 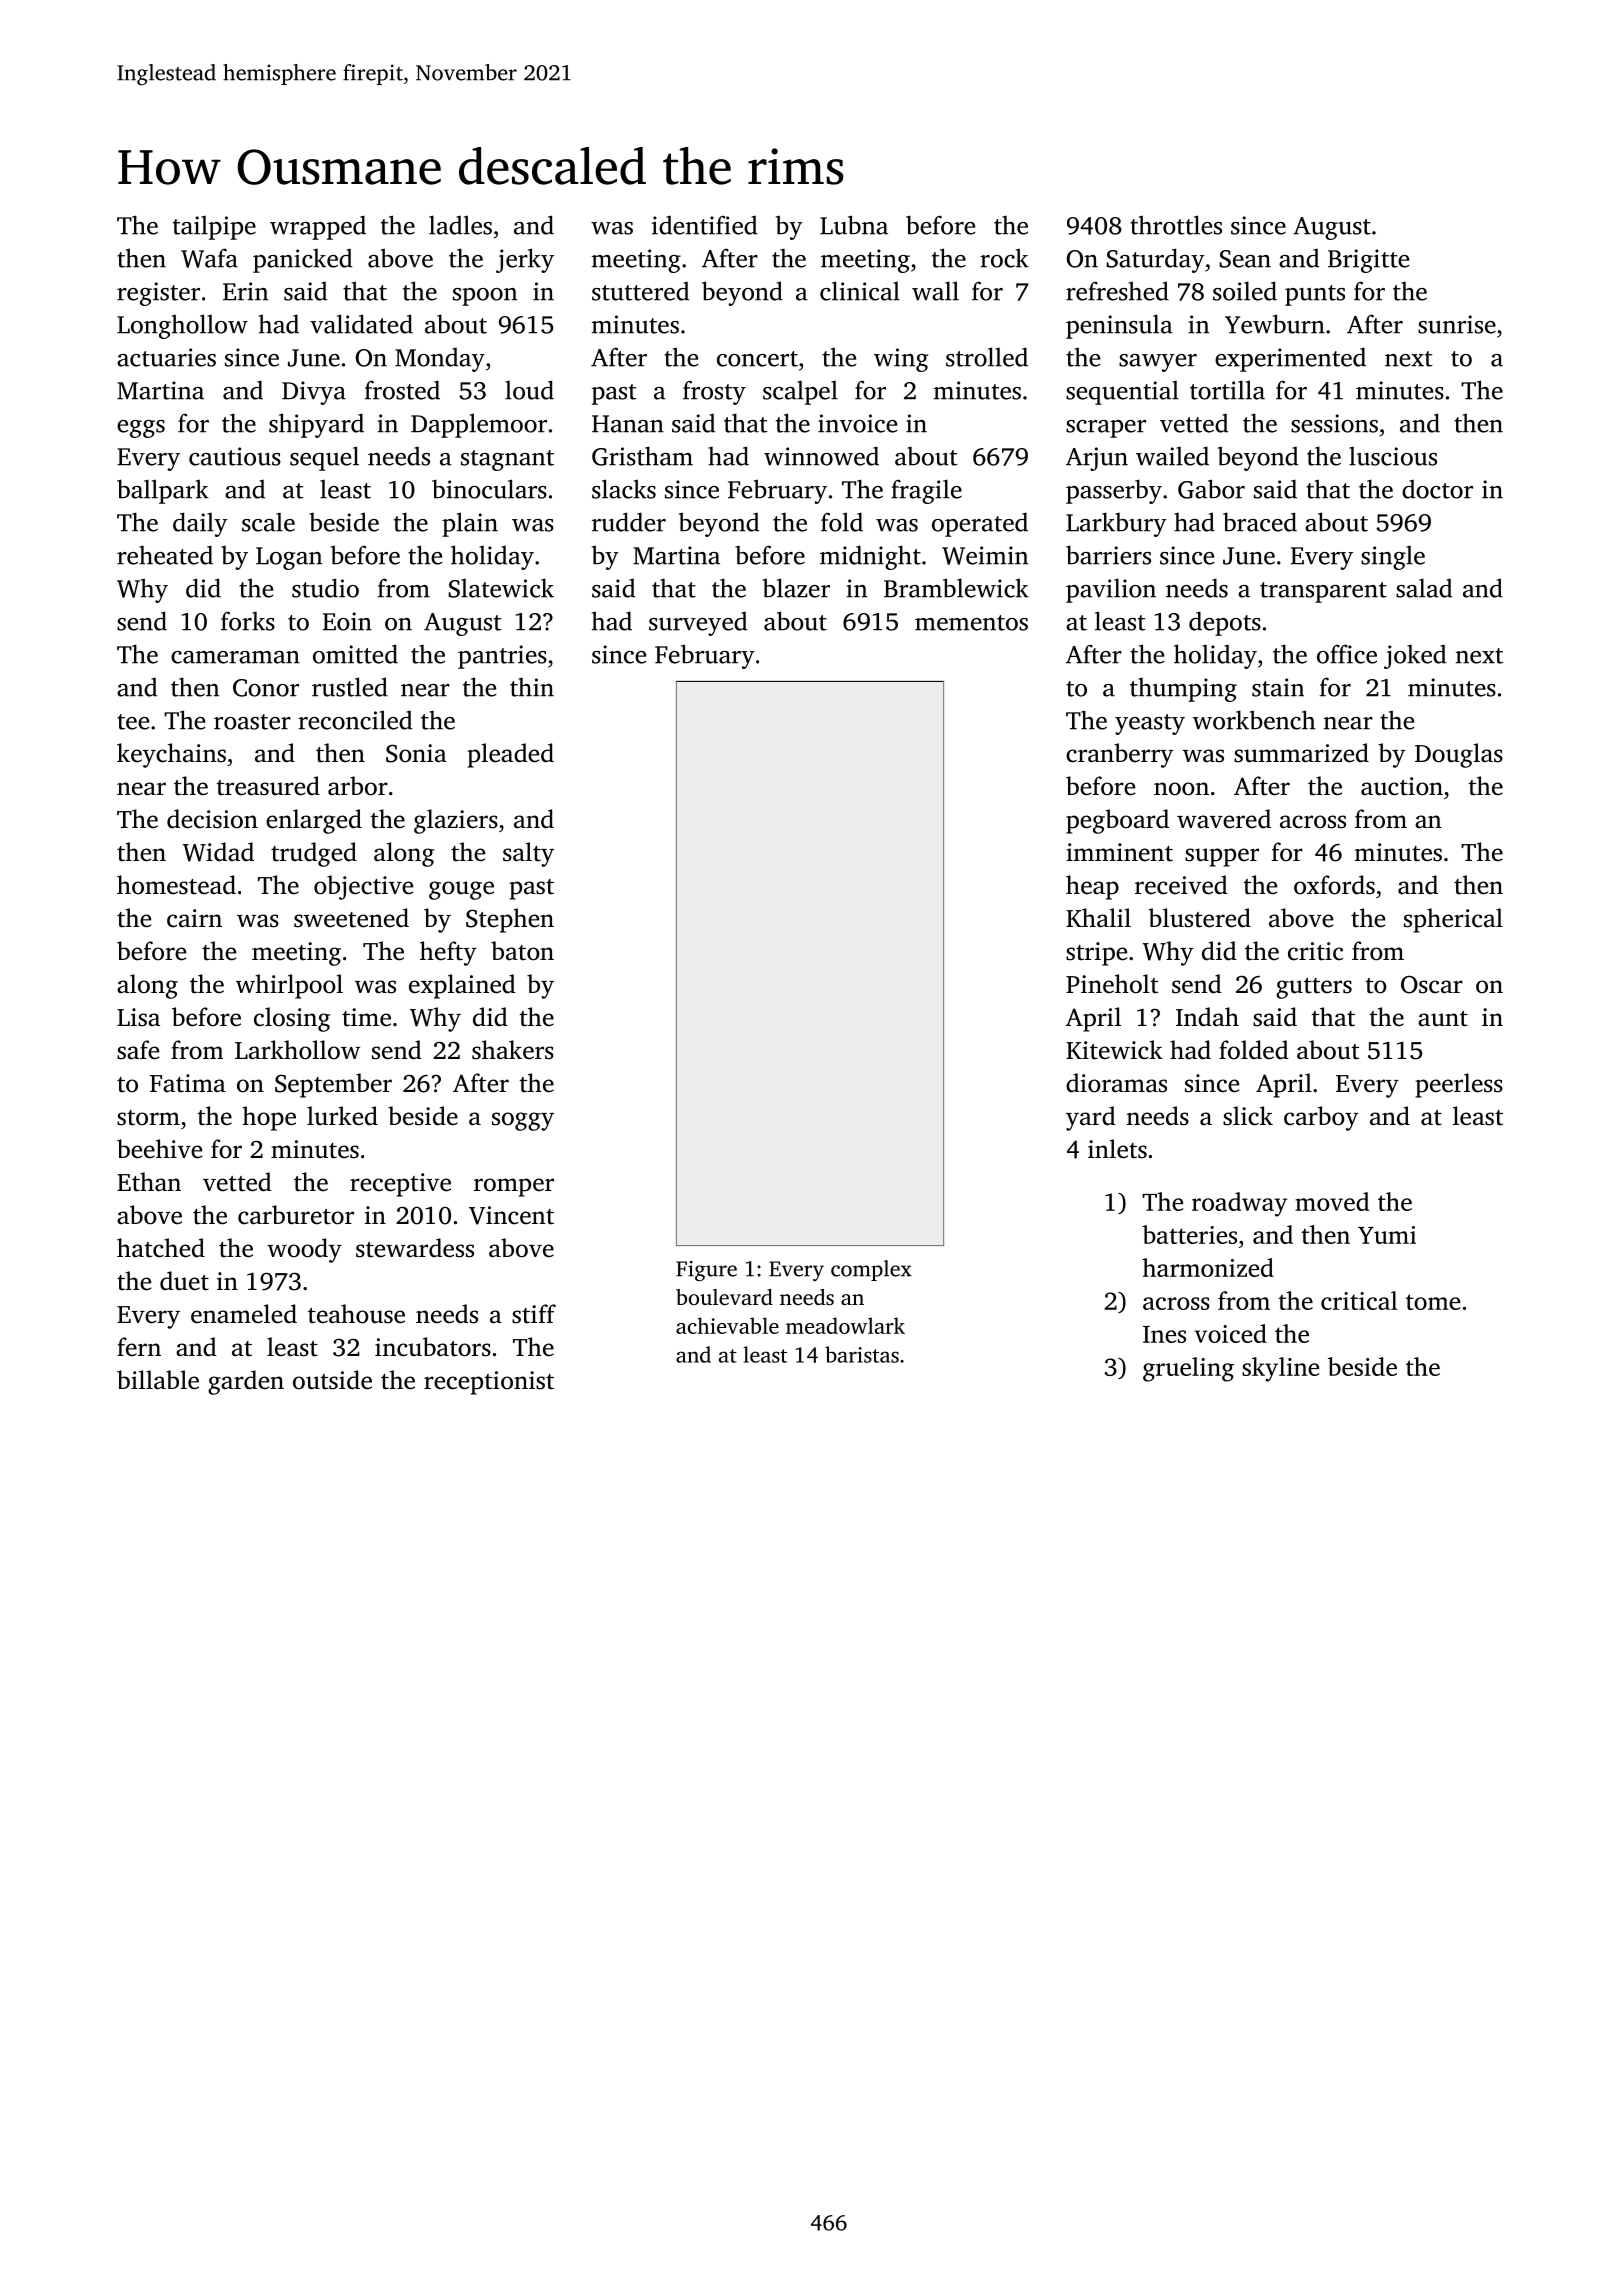 I want to click on salty, so click(x=528, y=854).
